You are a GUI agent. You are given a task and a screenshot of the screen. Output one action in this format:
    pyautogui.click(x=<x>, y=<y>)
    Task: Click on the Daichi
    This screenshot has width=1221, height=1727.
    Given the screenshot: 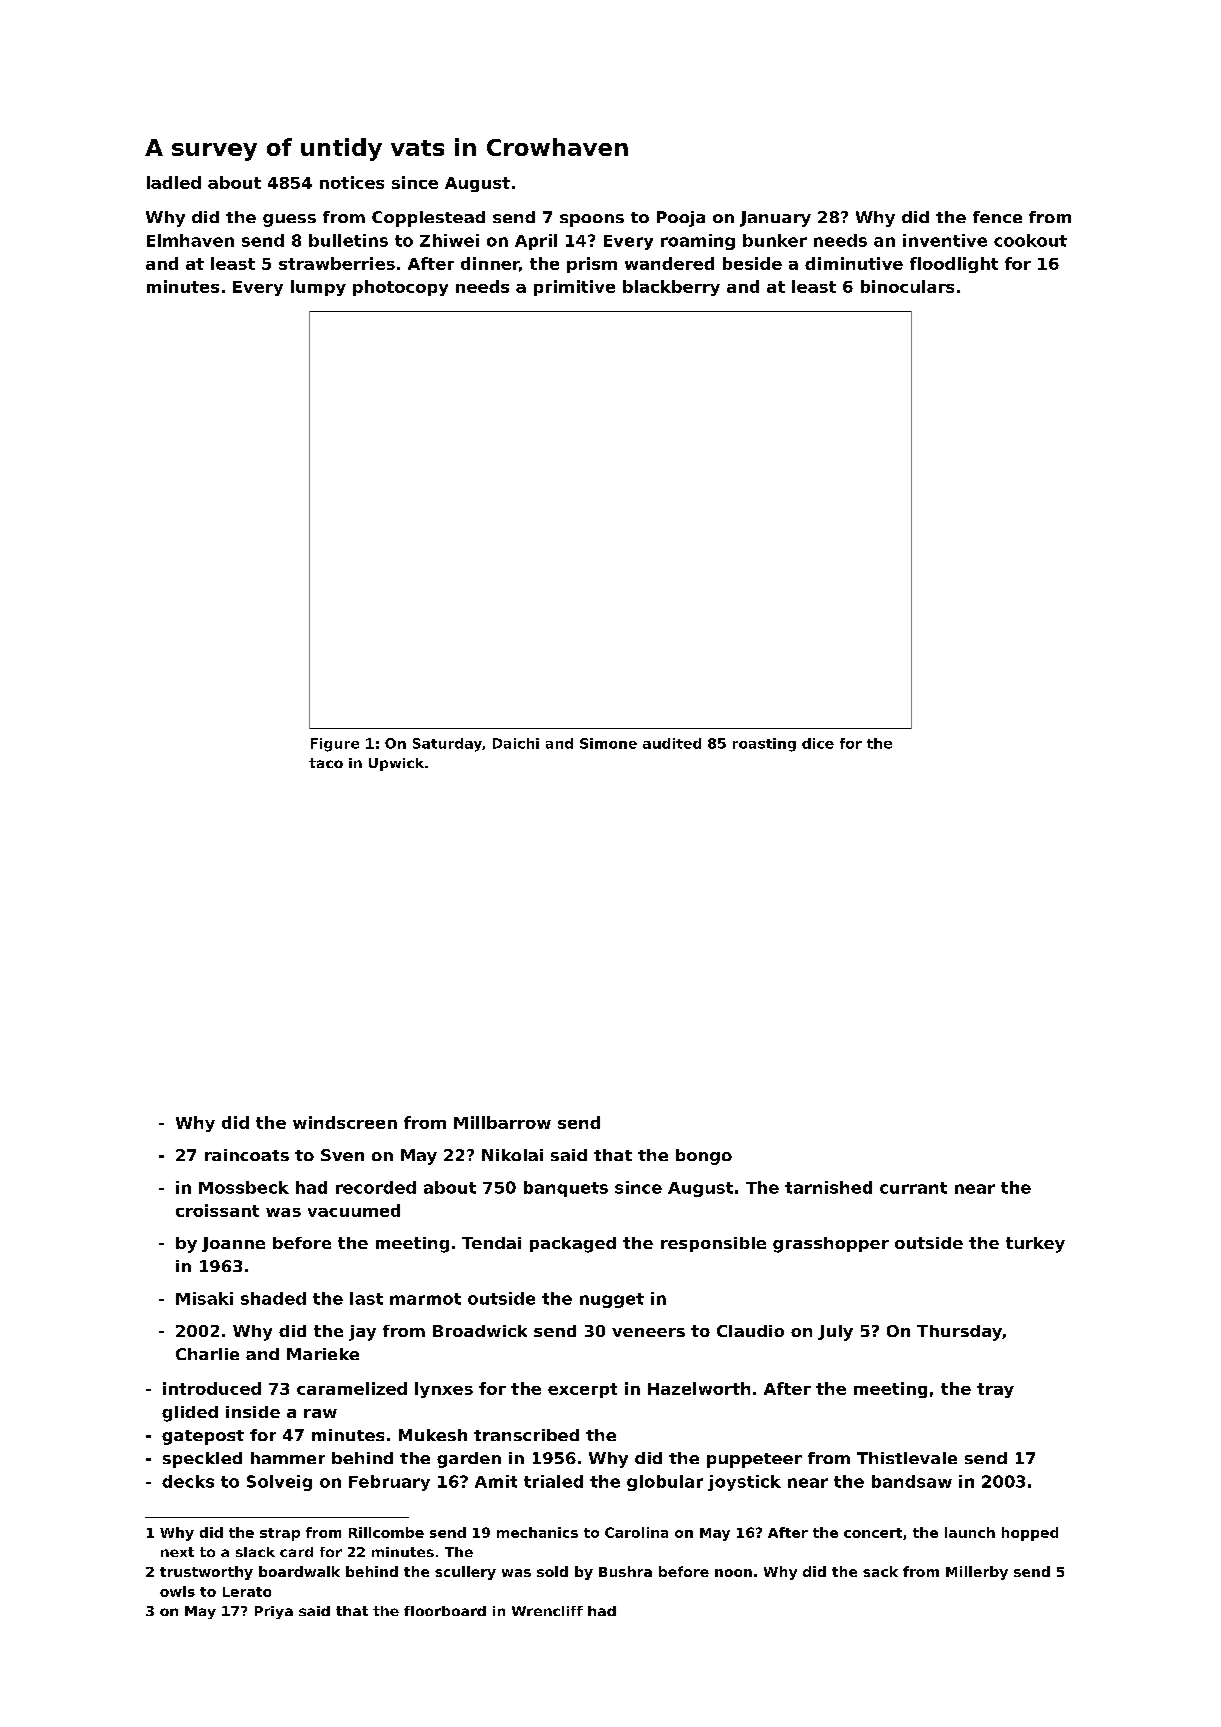 What is the action you would take?
    pyautogui.click(x=516, y=743)
